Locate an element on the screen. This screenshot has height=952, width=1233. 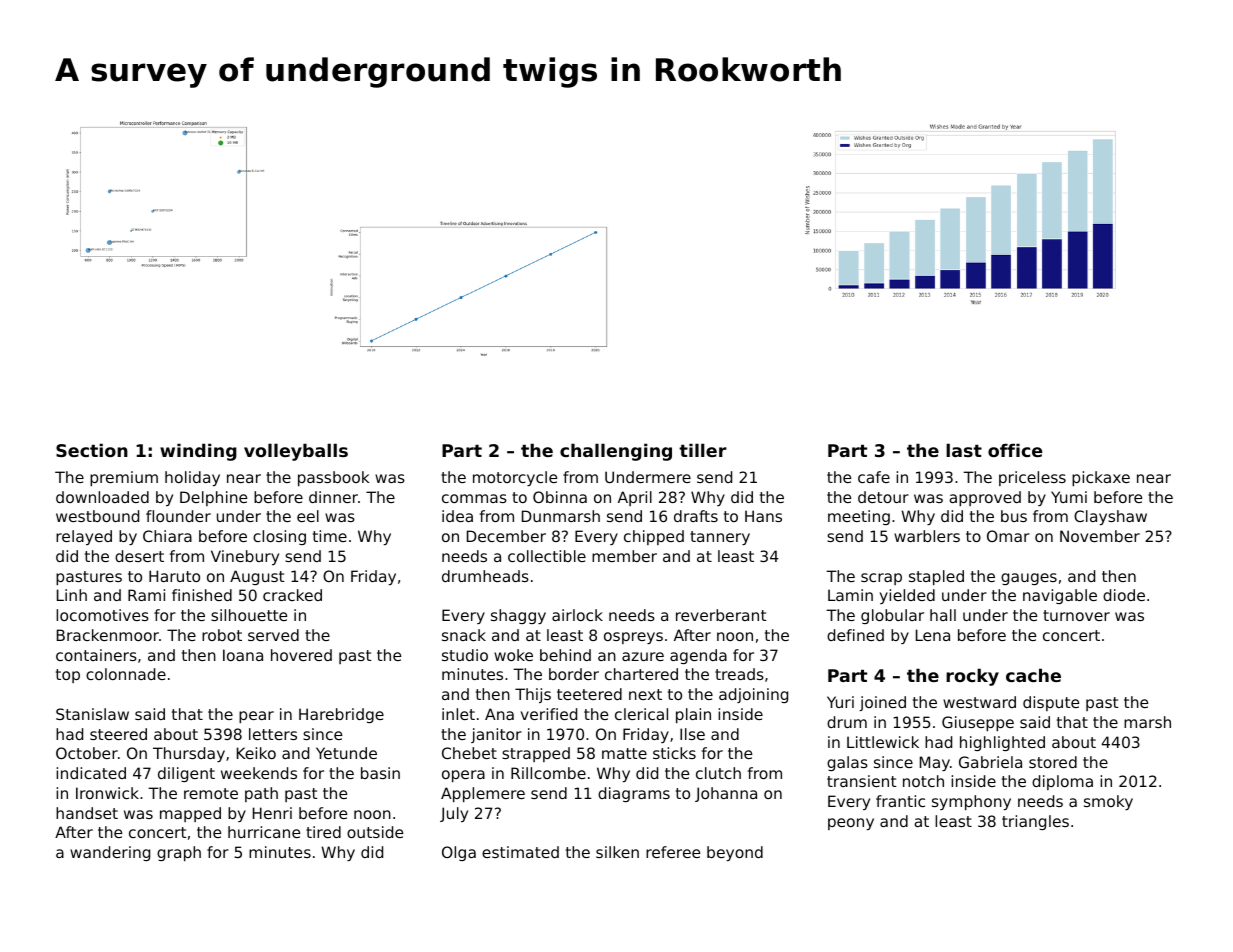
pear is located at coordinates (256, 717).
